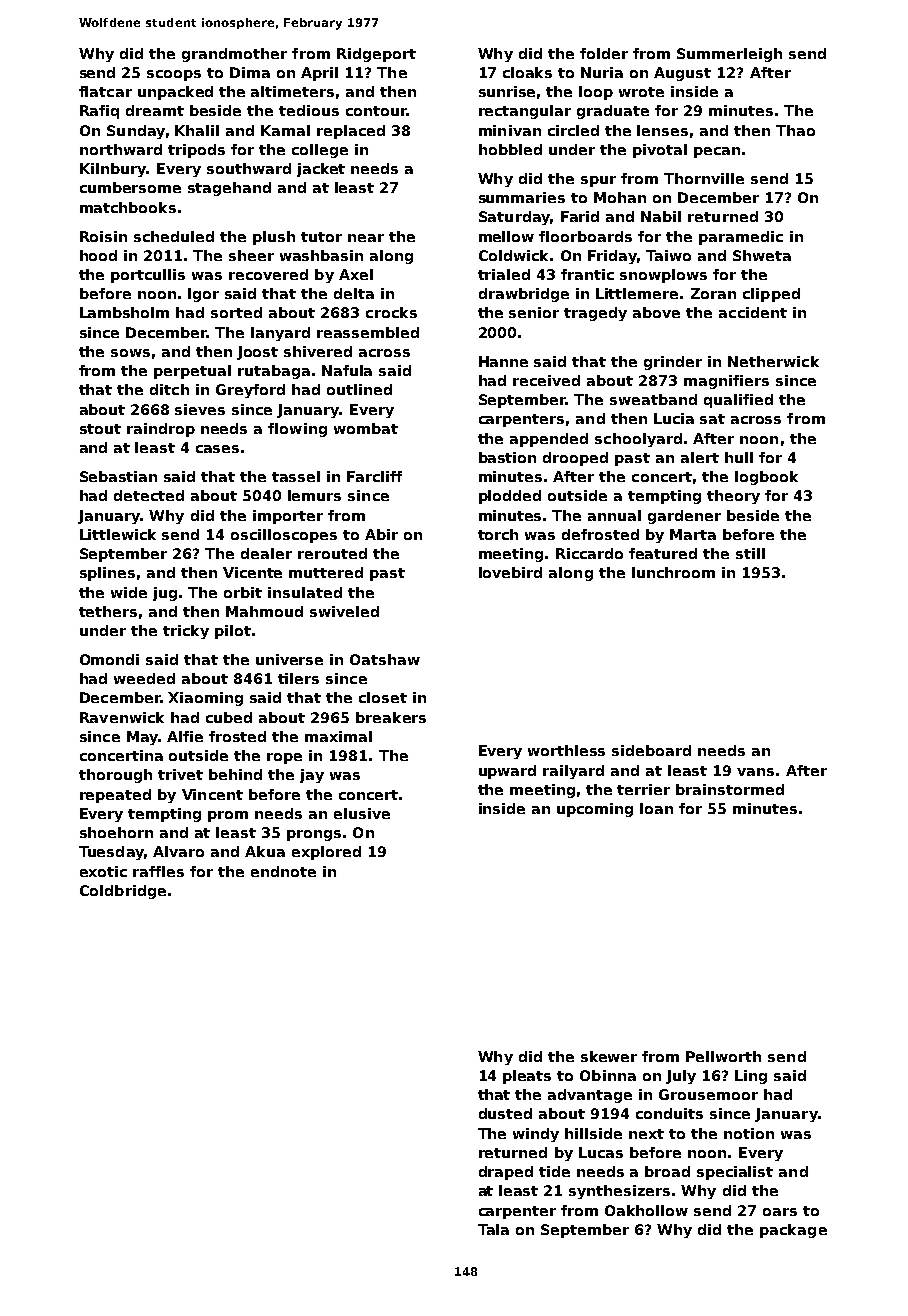 This page has height=1316, width=908. What do you see at coordinates (773, 361) in the page?
I see `Netherwick` at bounding box center [773, 361].
